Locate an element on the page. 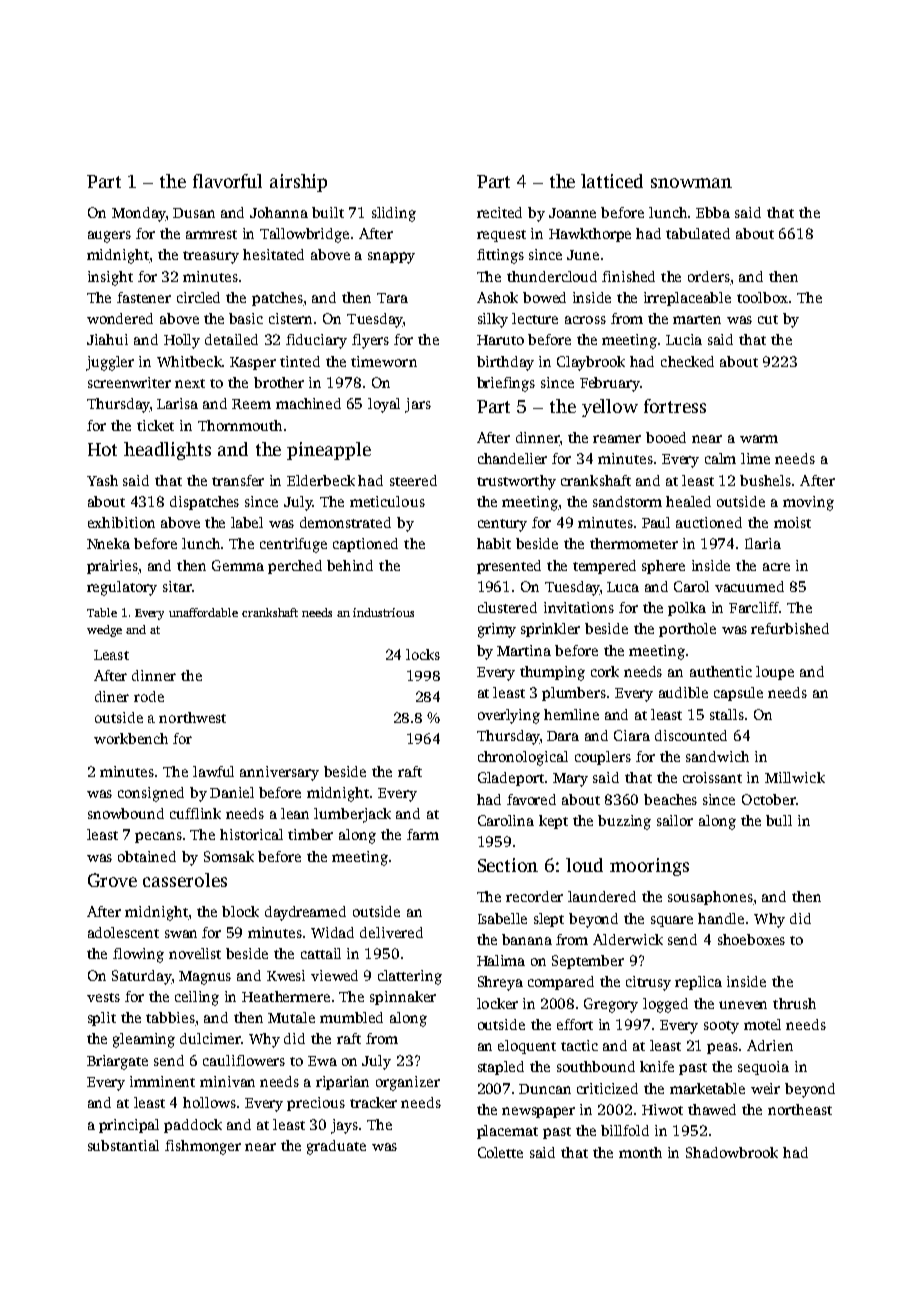 The height and width of the document is (1311, 924). block is located at coordinates (240, 911).
